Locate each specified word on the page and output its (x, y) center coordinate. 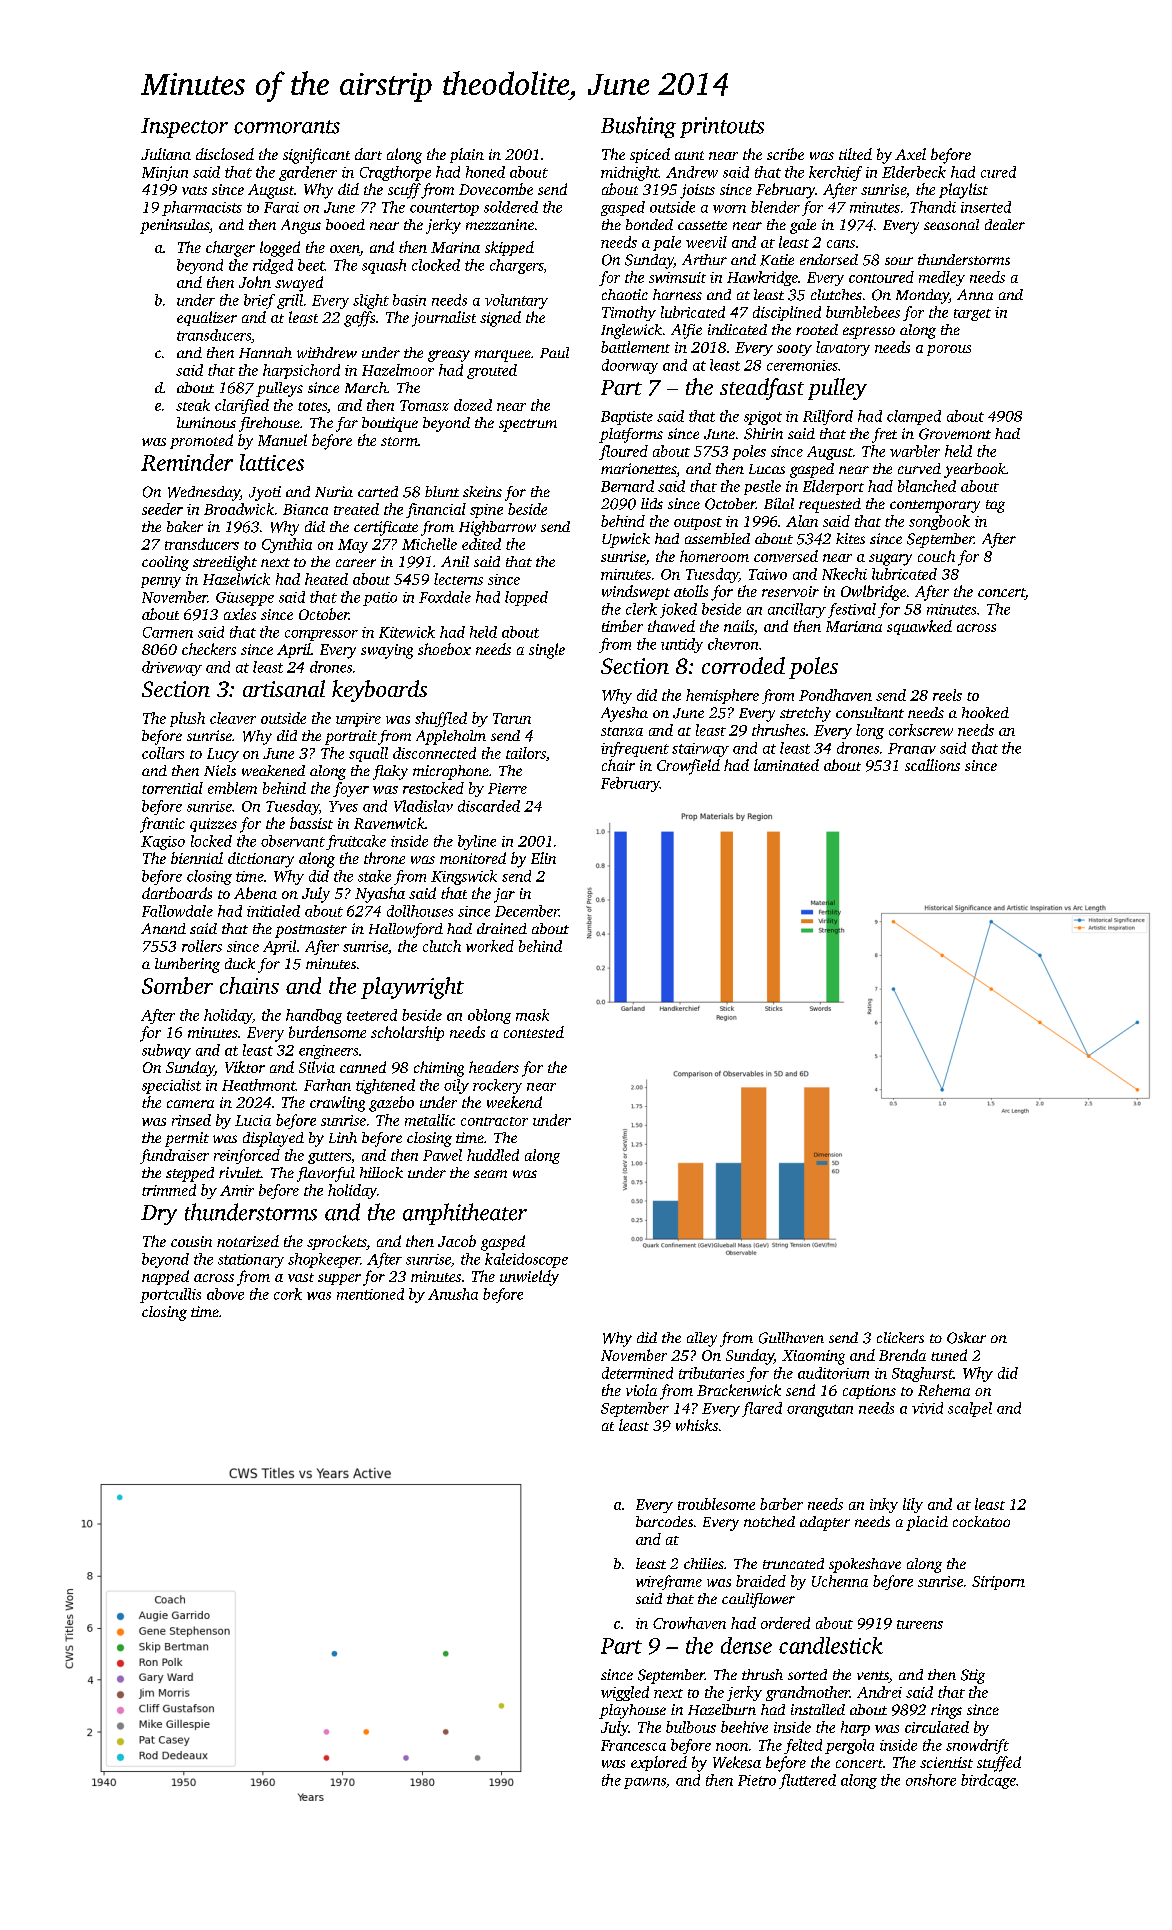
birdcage (988, 1781)
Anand (163, 928)
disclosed (225, 154)
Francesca (633, 1745)
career (356, 563)
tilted (855, 154)
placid (927, 1523)
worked (490, 946)
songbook (939, 522)
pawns (645, 1783)
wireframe (669, 1582)
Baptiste (627, 418)
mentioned (370, 1294)
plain (467, 155)
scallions (932, 765)
